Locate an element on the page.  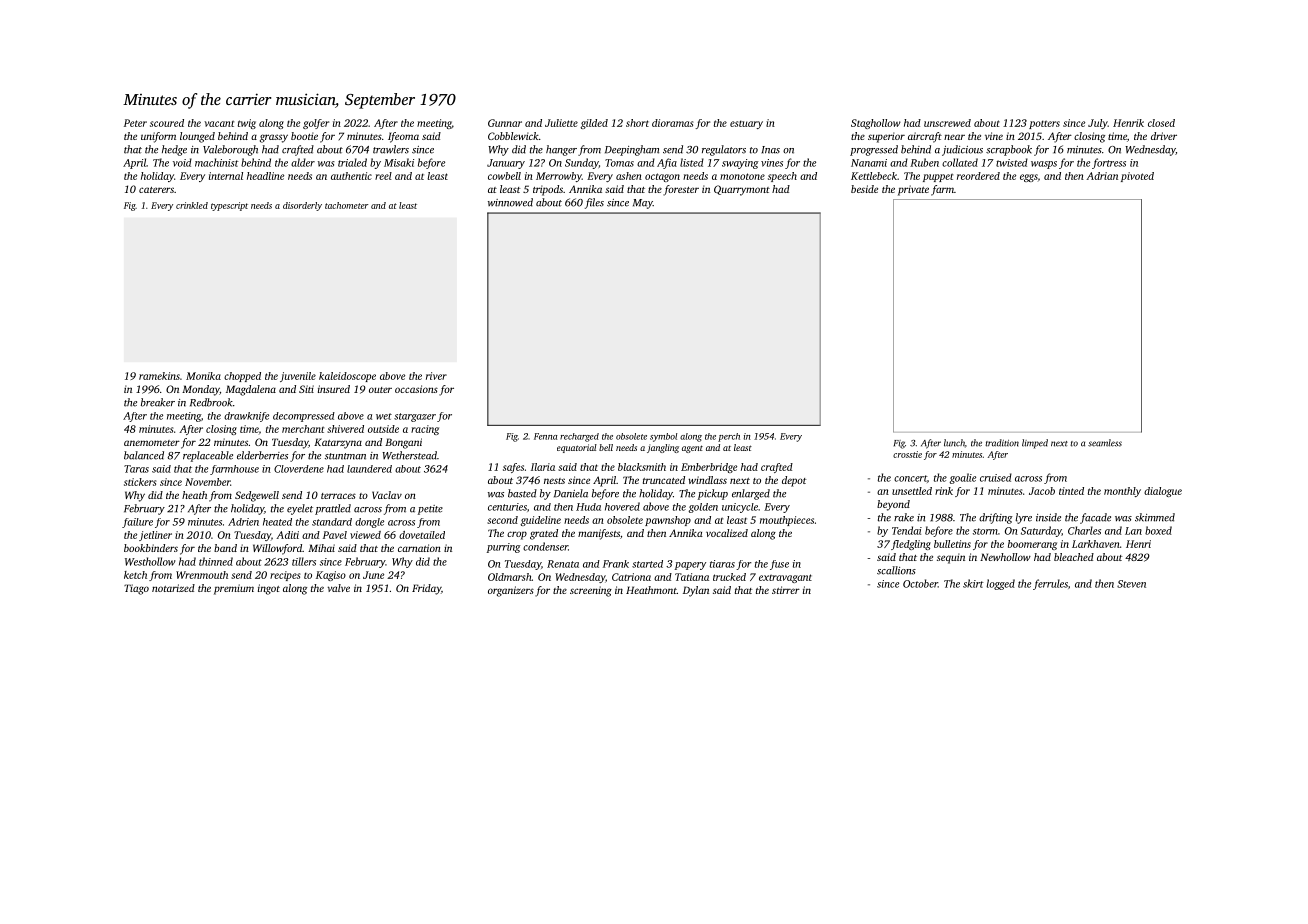
scoured is located at coordinates (167, 123).
